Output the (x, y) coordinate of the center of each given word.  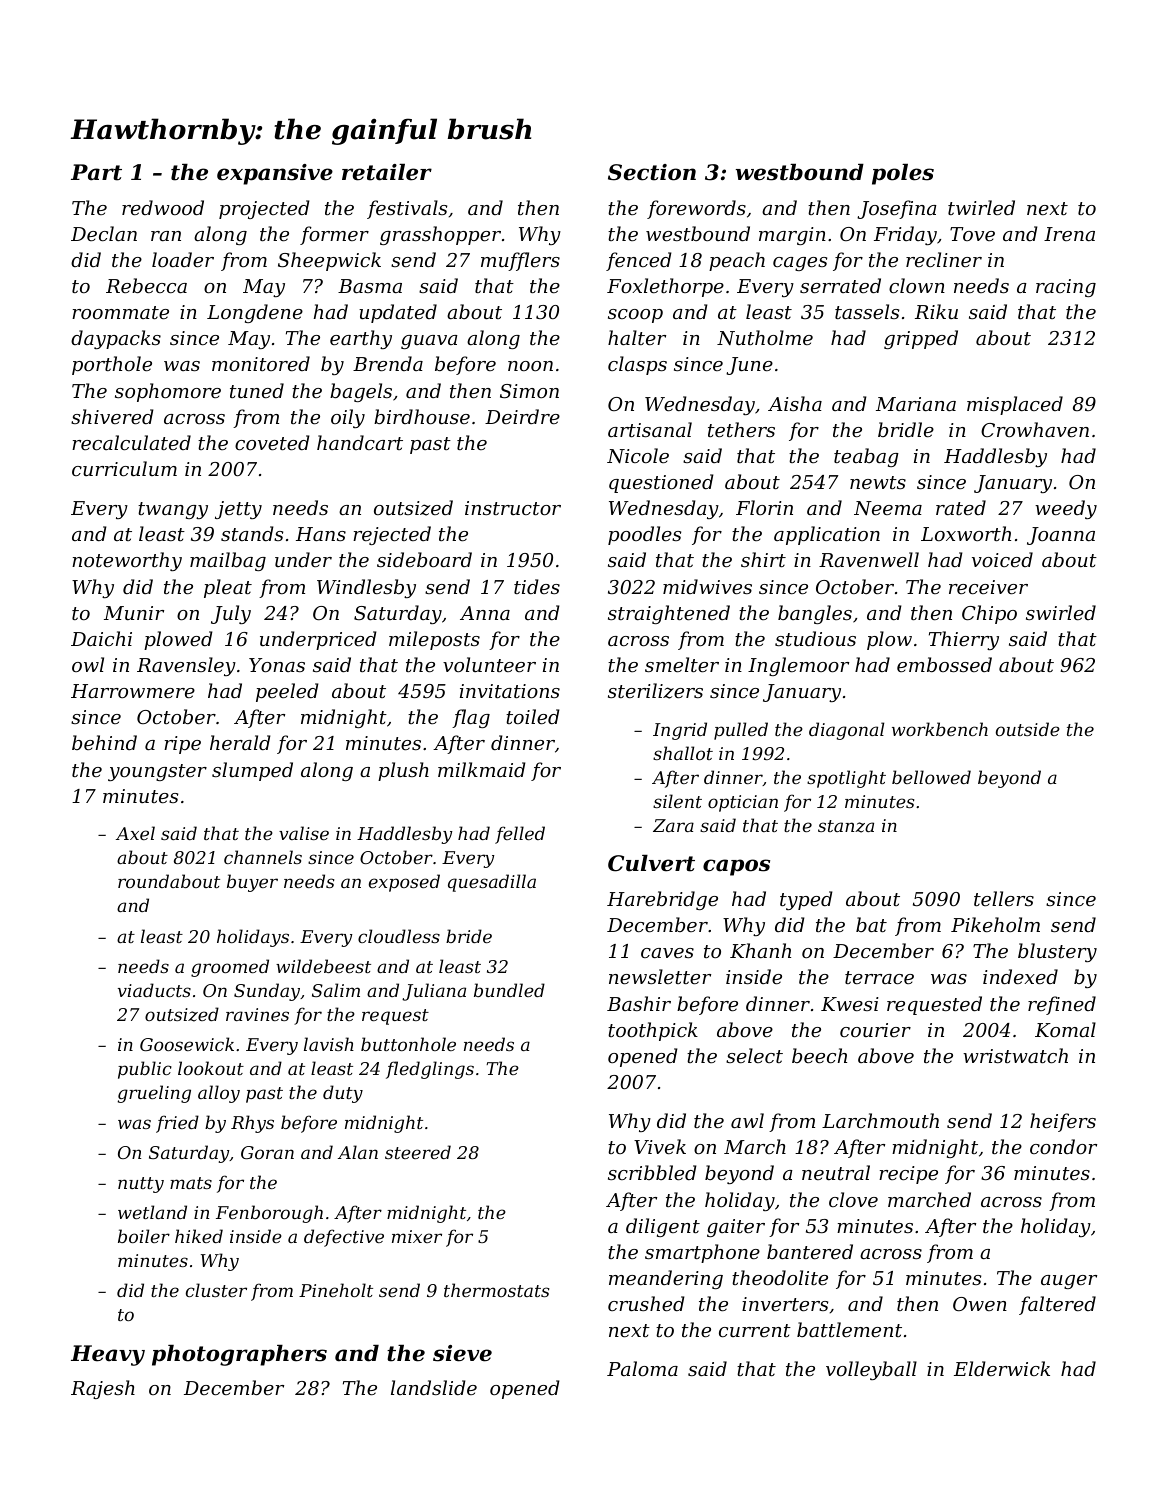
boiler (144, 1236)
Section (652, 172)
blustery (1057, 952)
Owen (980, 1304)
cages (800, 264)
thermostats (496, 1290)
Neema (888, 508)
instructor (513, 508)
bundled (509, 990)
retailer (387, 172)
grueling (154, 1094)
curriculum (124, 468)
